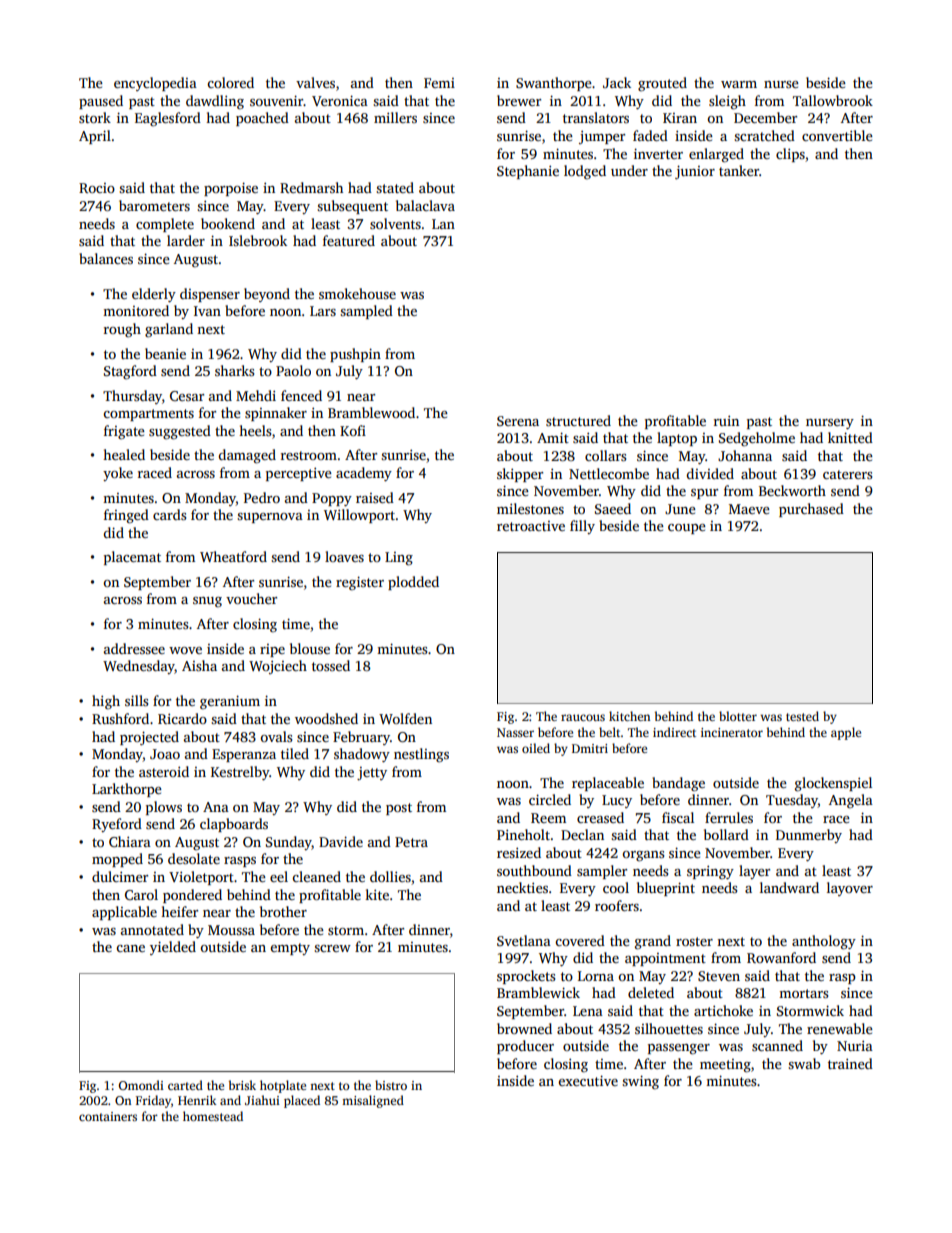 The image size is (952, 1233). What do you see at coordinates (405, 718) in the screenshot?
I see `Wolfden` at bounding box center [405, 718].
